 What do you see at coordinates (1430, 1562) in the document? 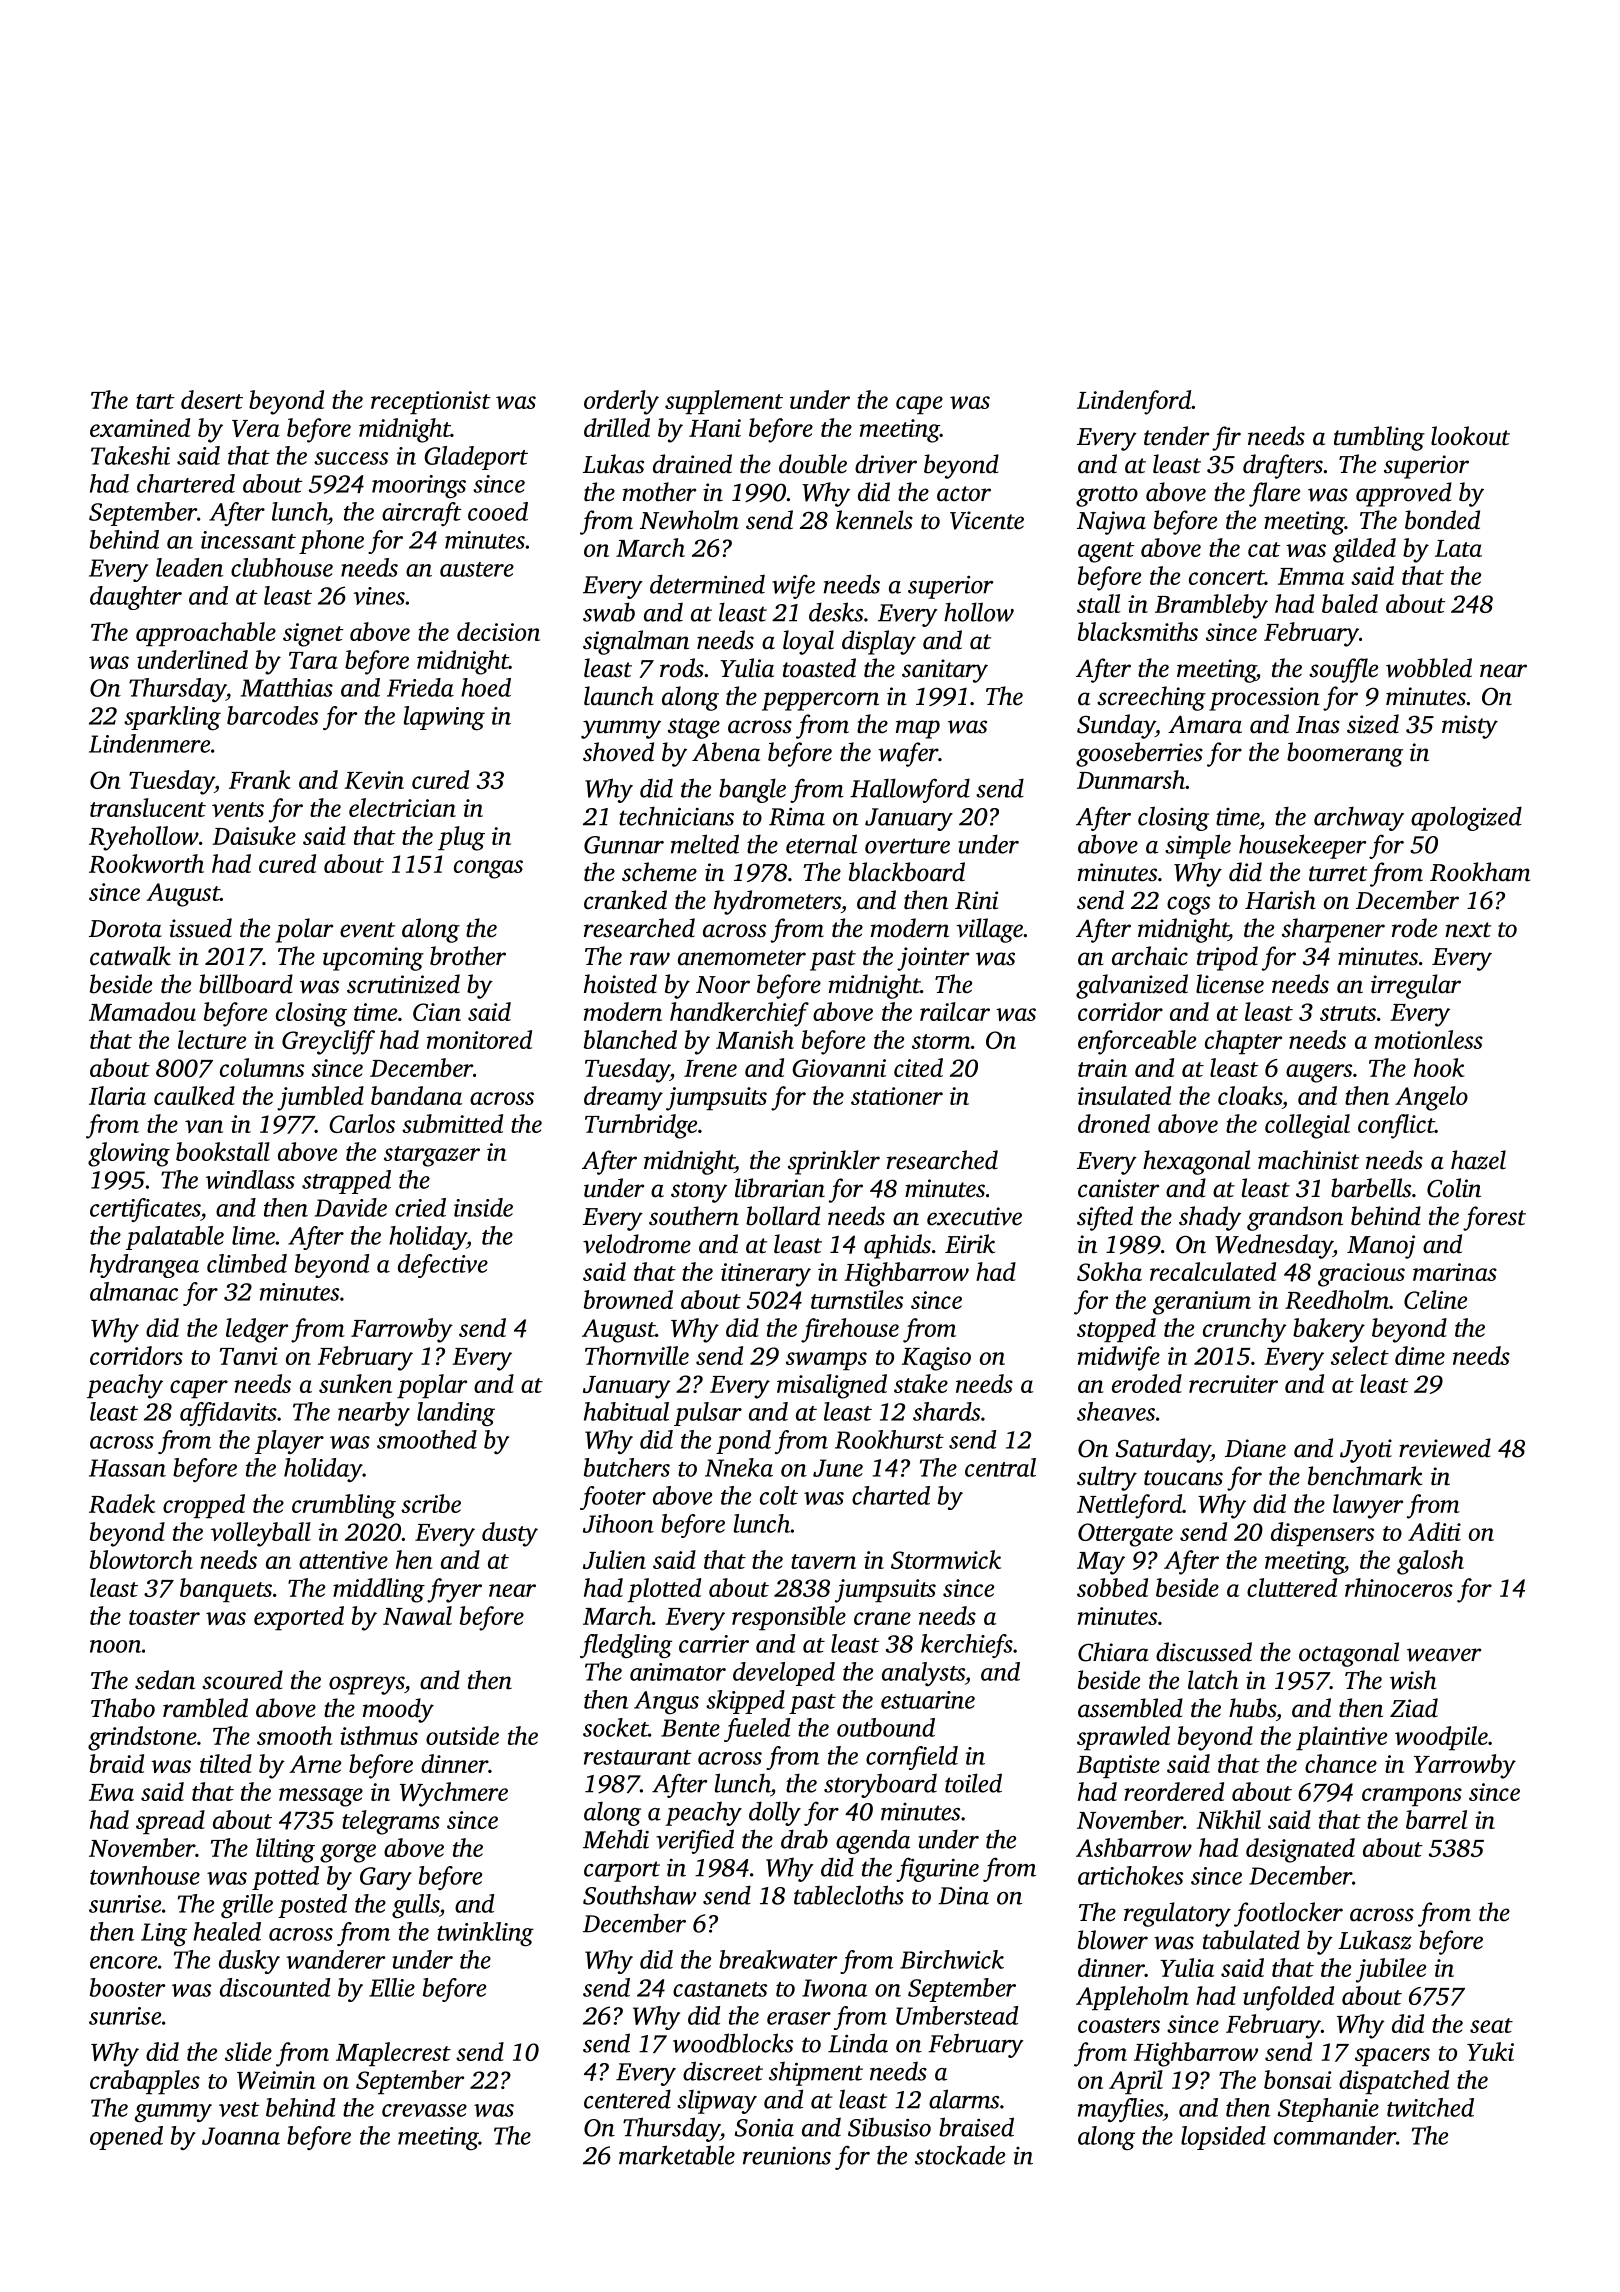
I see `galosh` at bounding box center [1430, 1562].
